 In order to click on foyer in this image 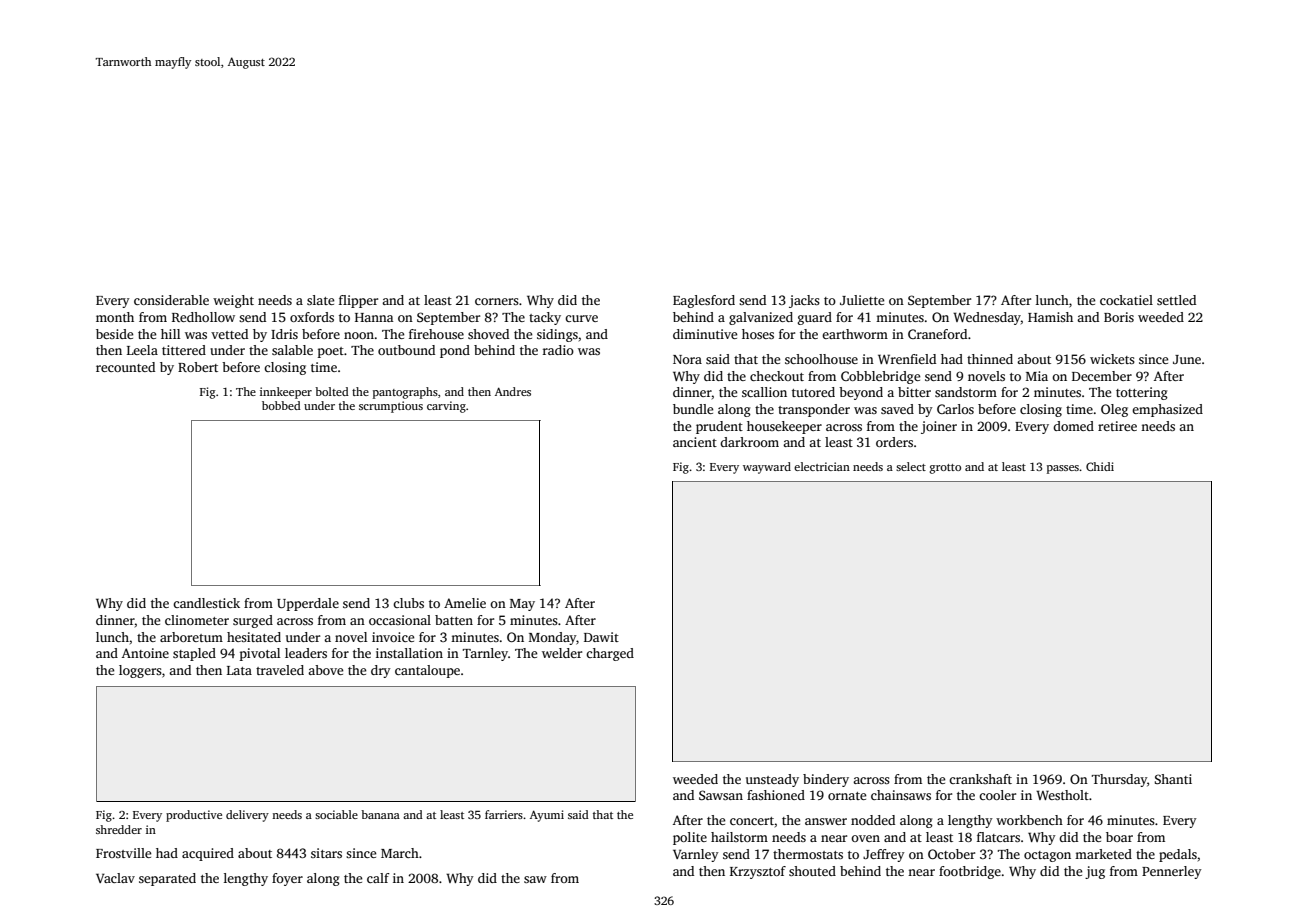, I will do `click(287, 879)`.
